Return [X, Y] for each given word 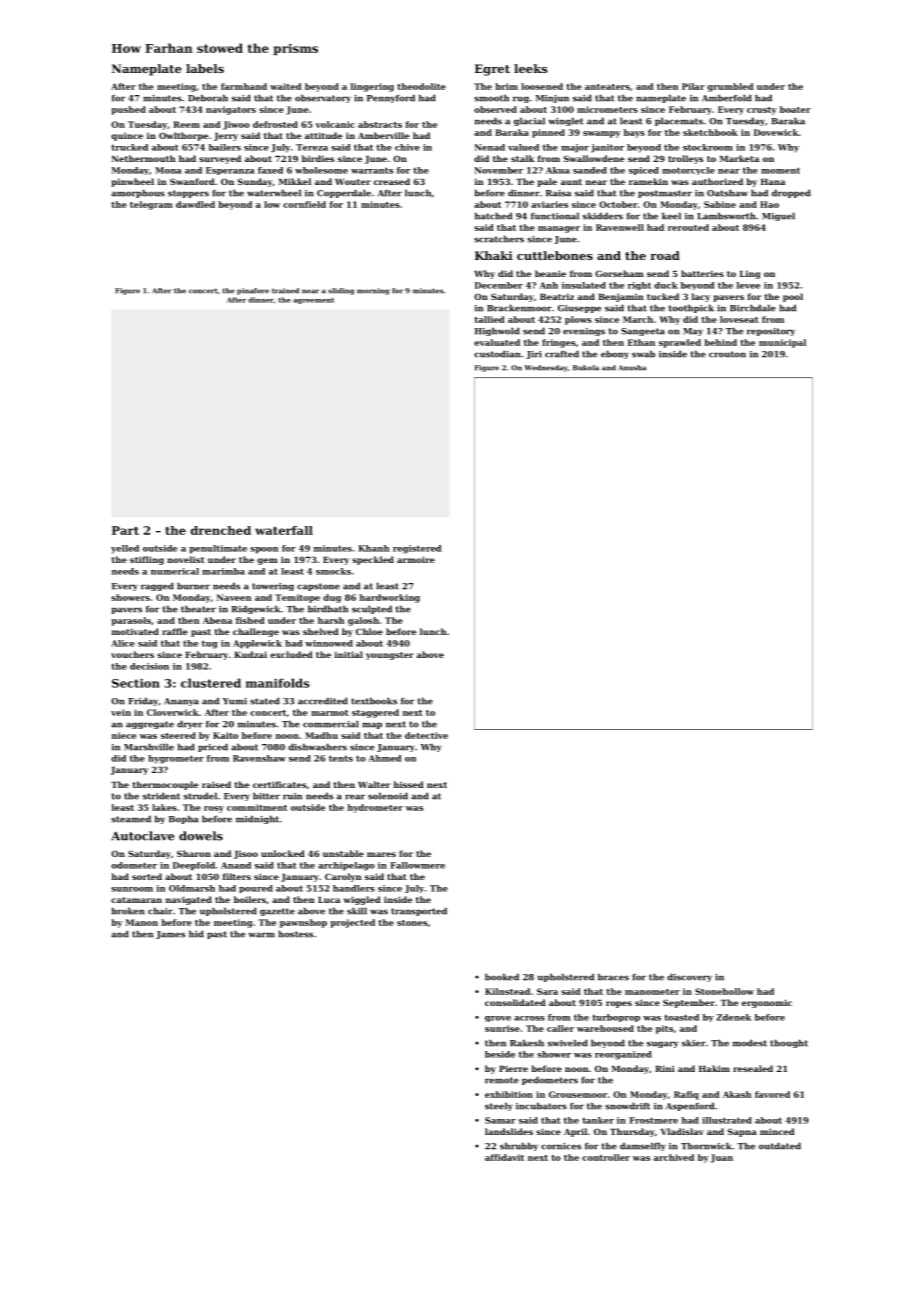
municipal [782, 343]
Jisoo [246, 854]
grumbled [730, 87]
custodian [497, 354]
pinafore [253, 291]
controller [606, 1157]
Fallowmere [417, 865]
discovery [689, 977]
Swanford [192, 181]
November [499, 170]
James [170, 935]
